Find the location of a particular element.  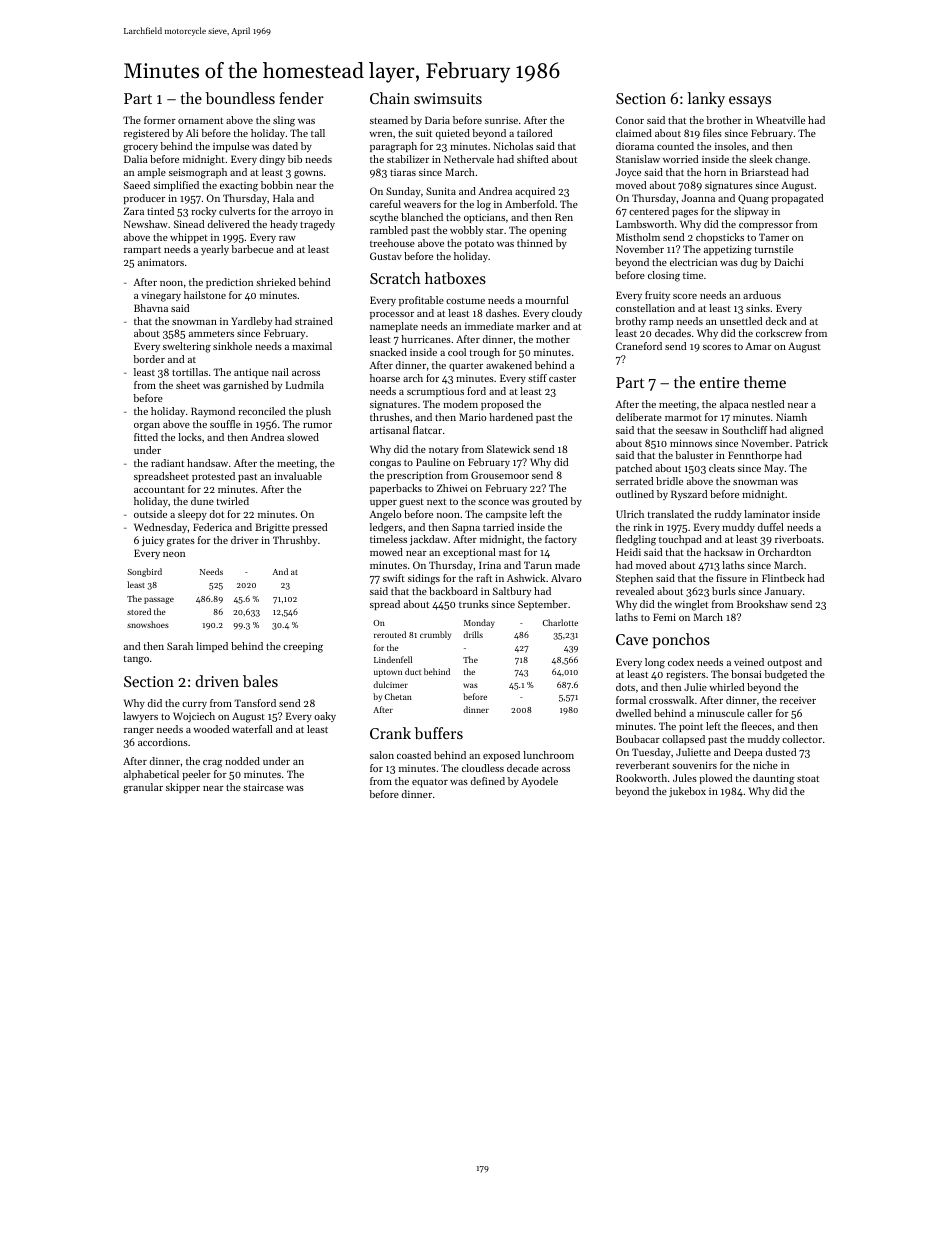

Chain is located at coordinates (390, 98).
